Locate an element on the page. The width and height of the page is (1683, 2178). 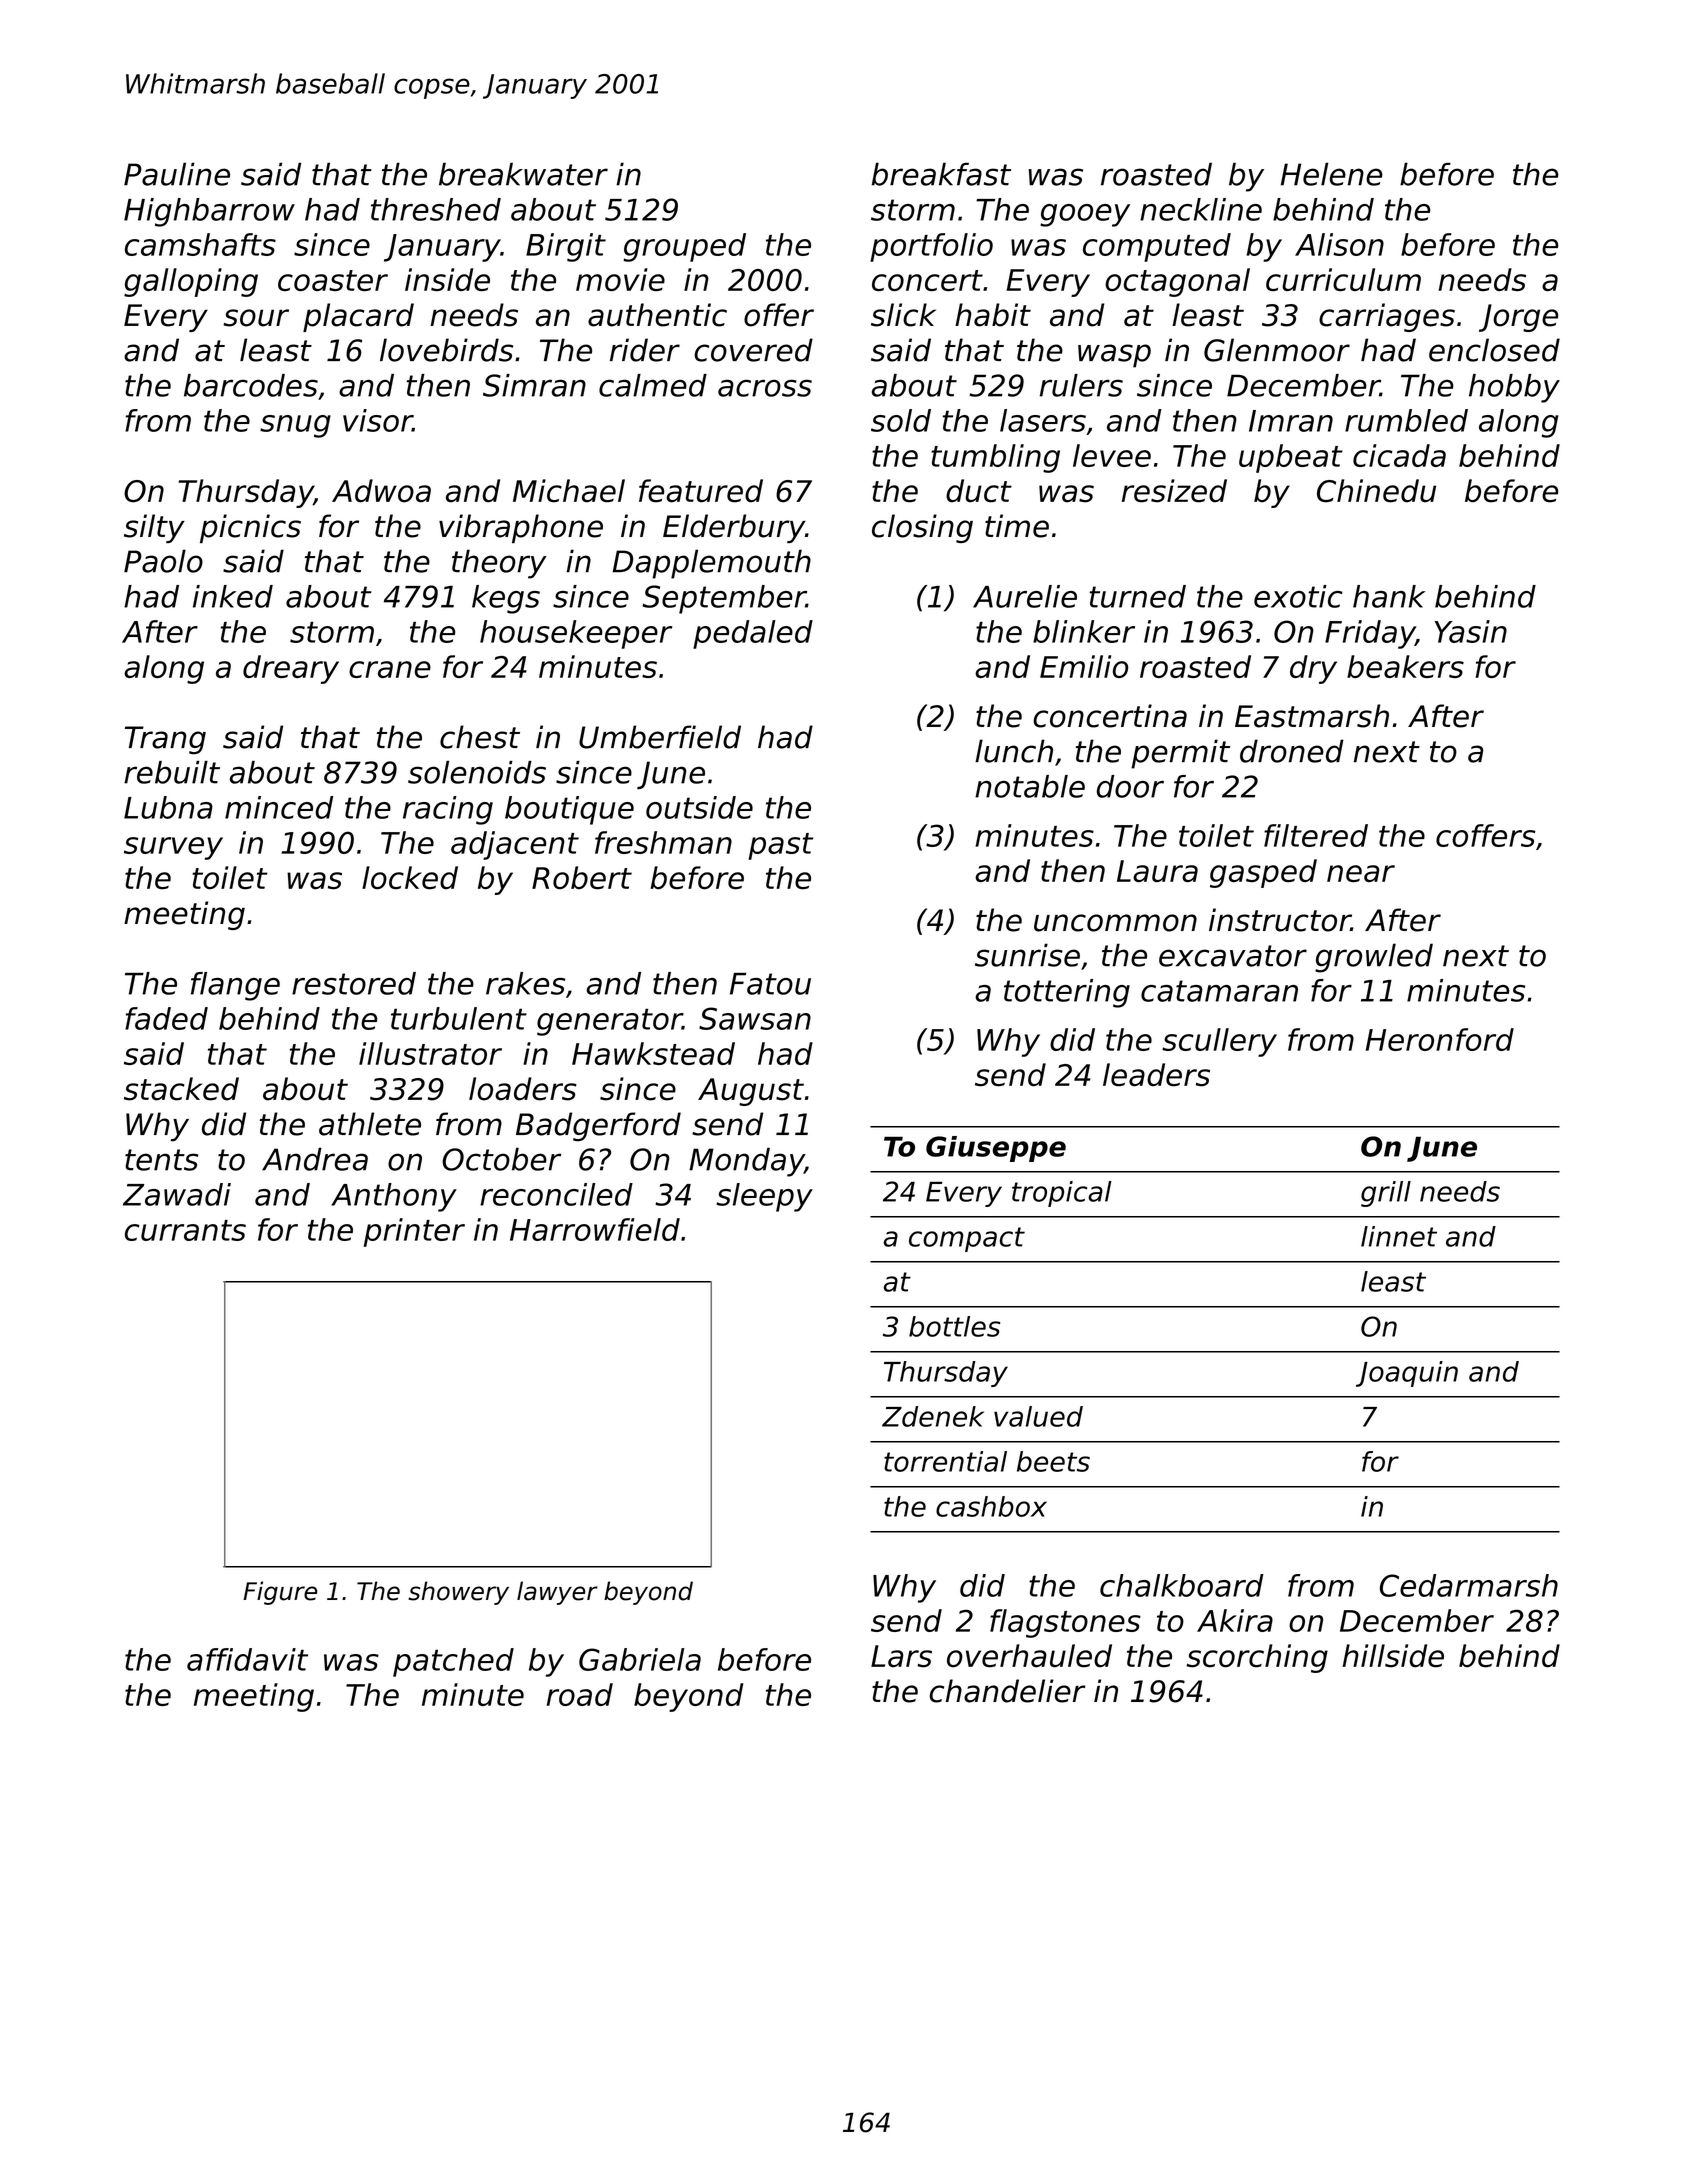
near is located at coordinates (1361, 873).
